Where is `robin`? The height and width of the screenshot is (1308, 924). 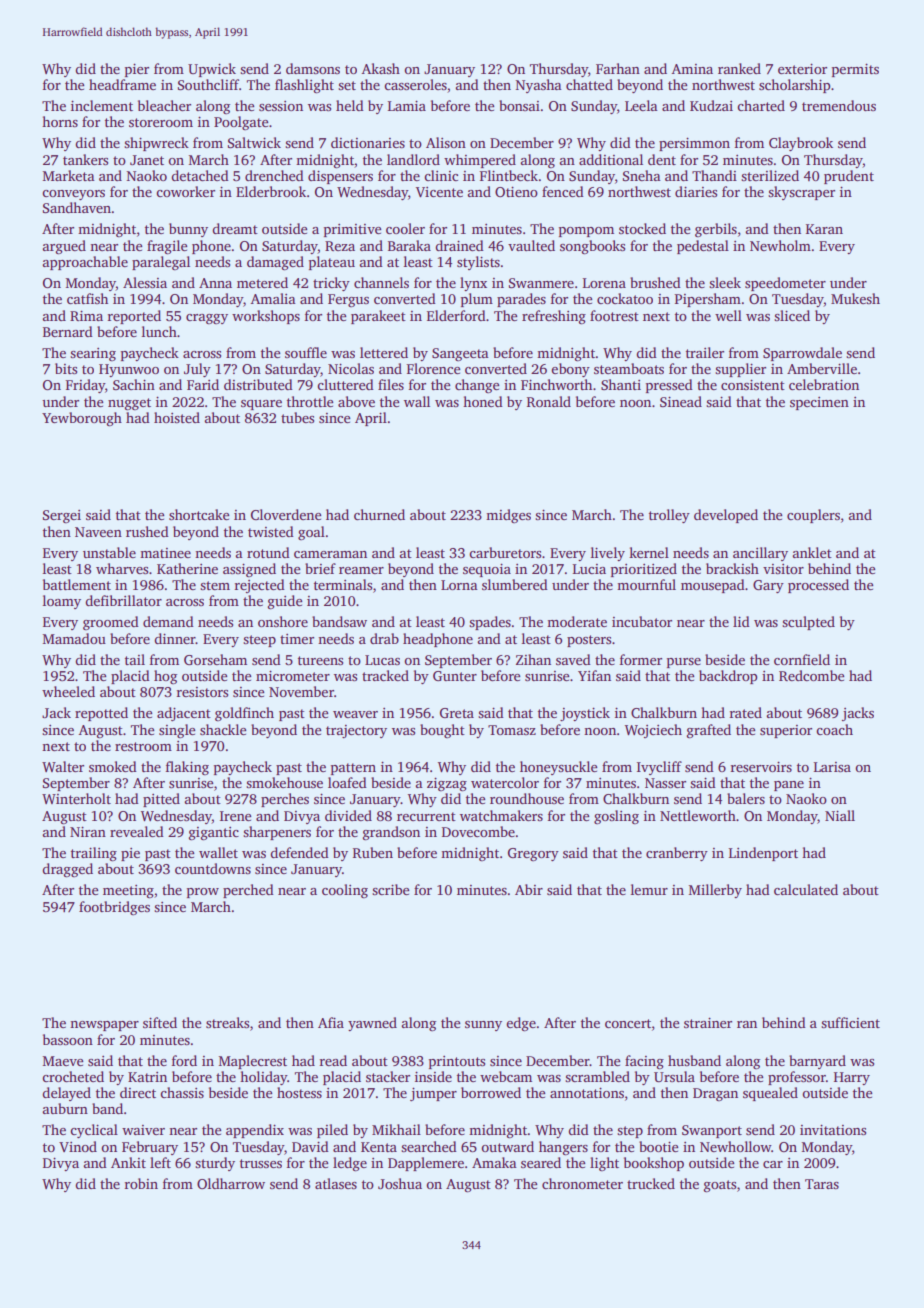 robin is located at coordinates (141, 1183).
